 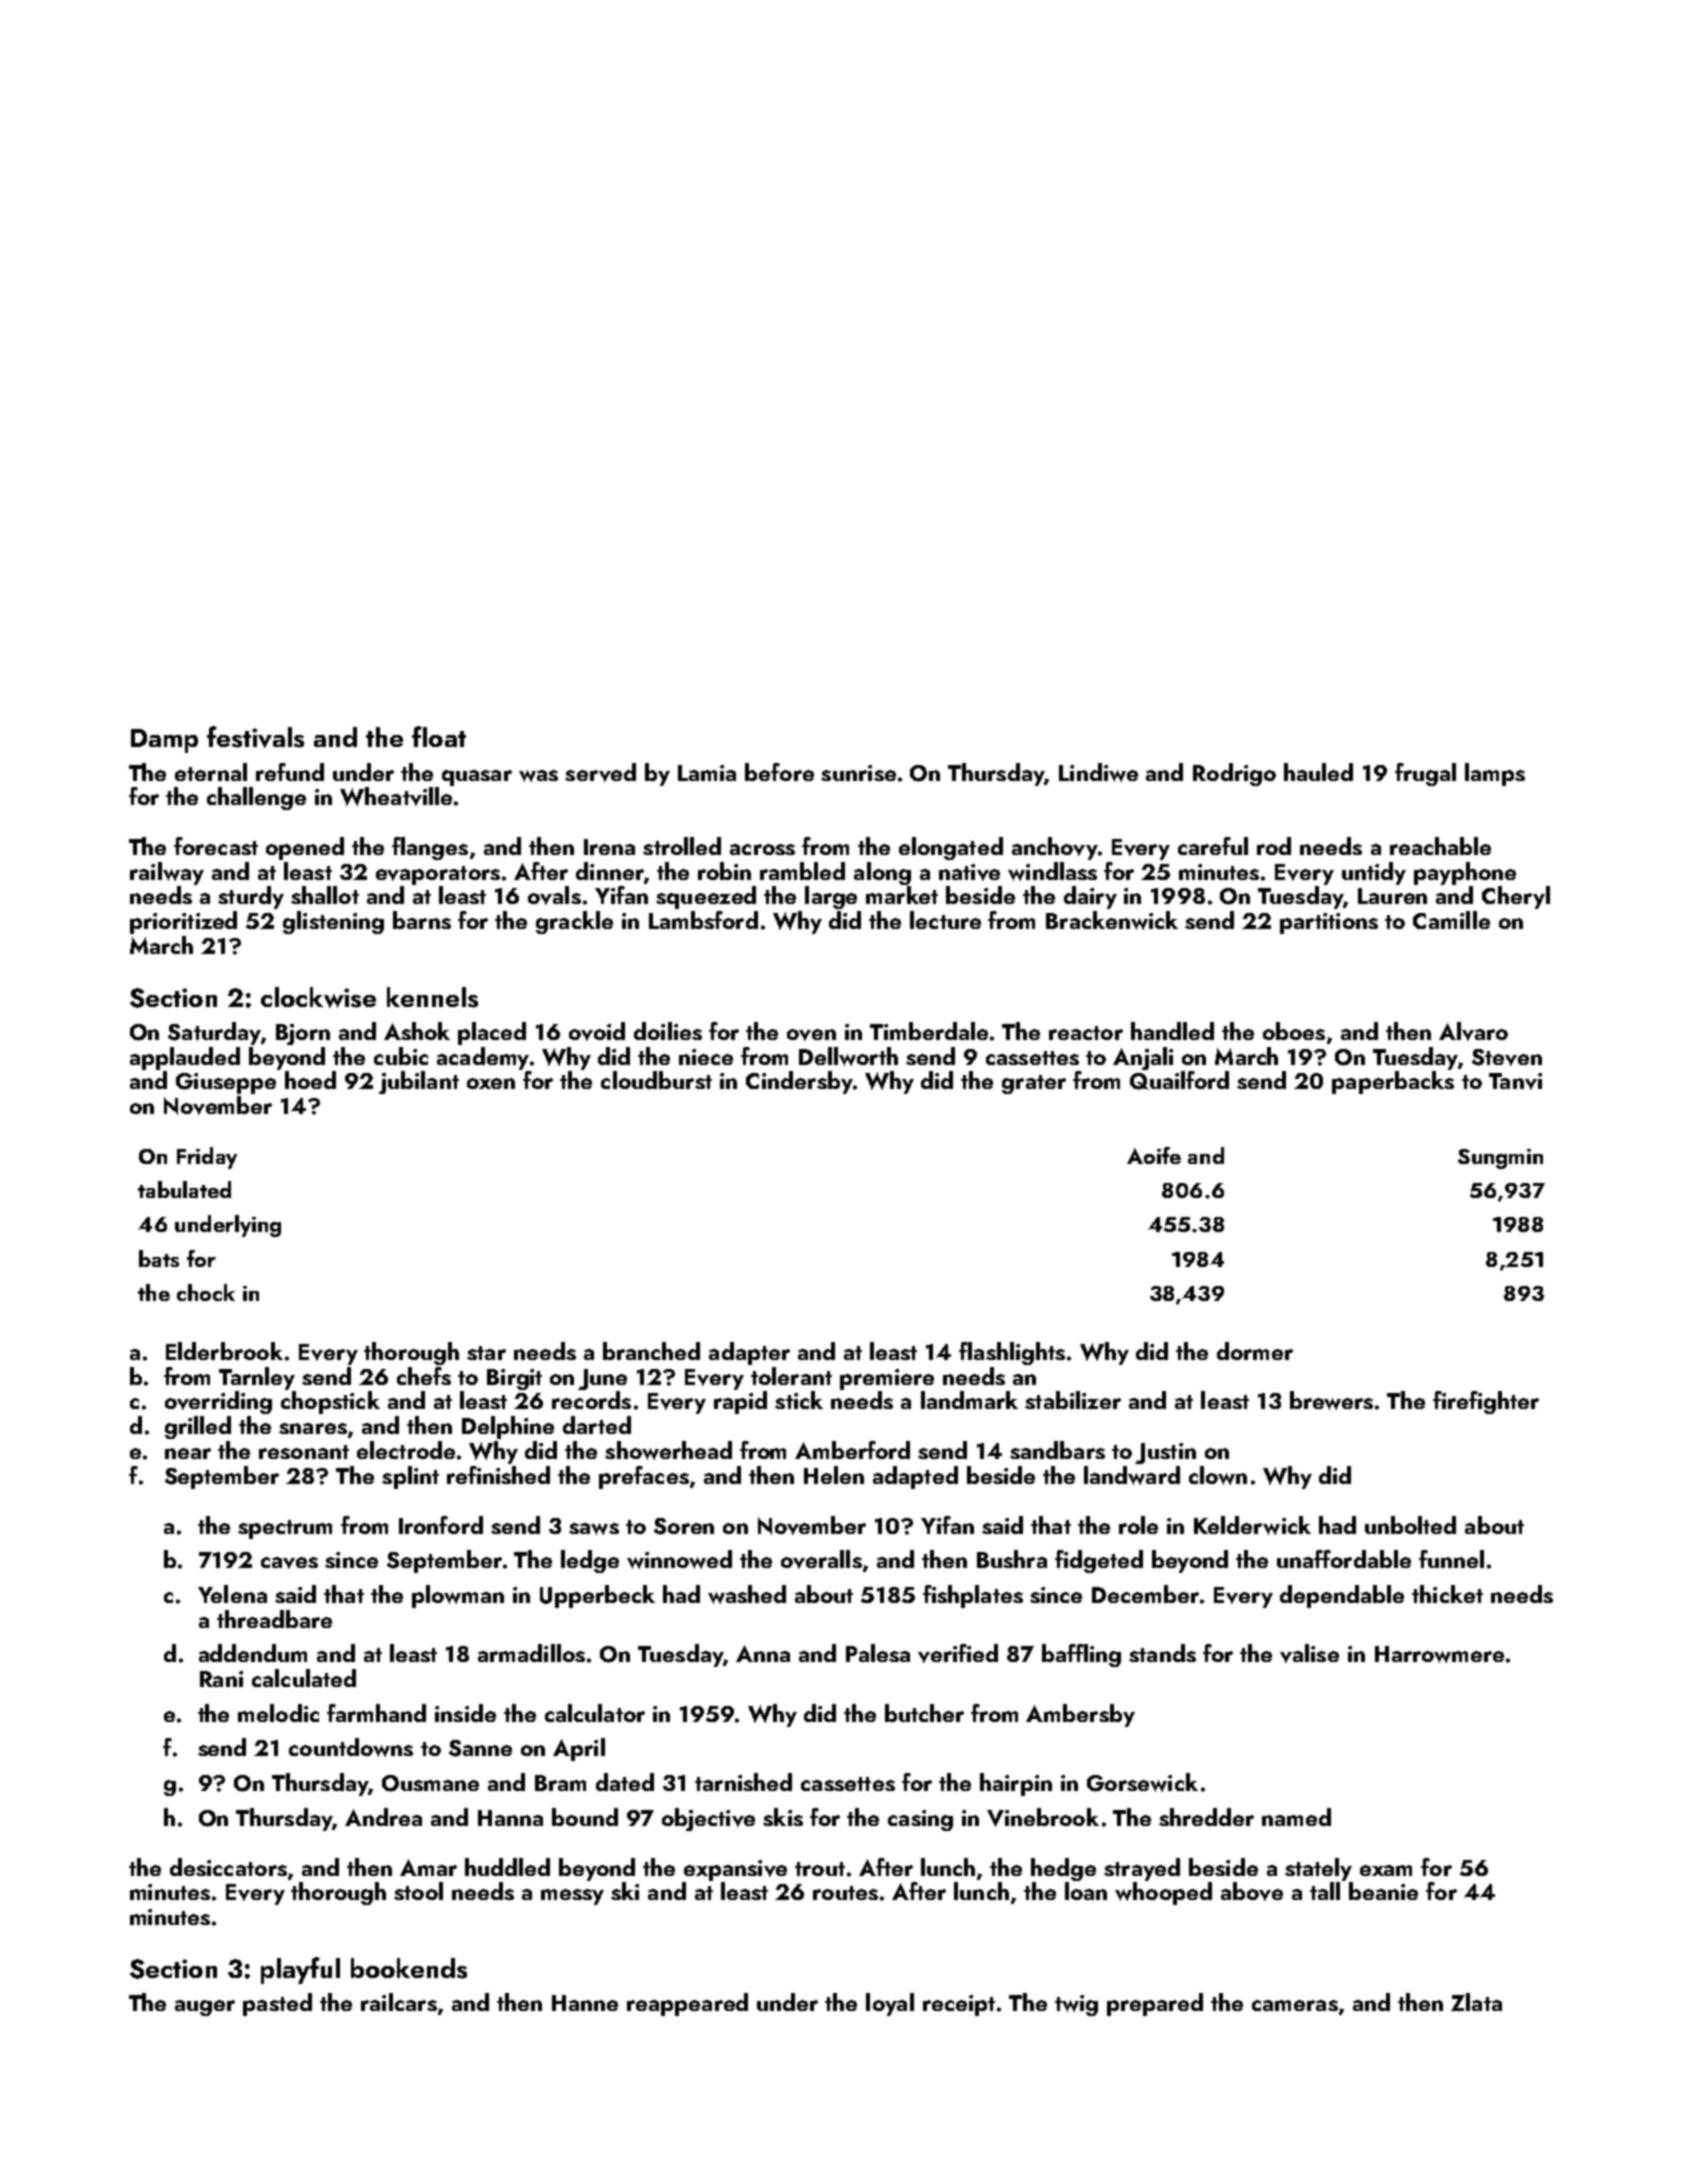 I want to click on lecture, so click(x=945, y=920).
